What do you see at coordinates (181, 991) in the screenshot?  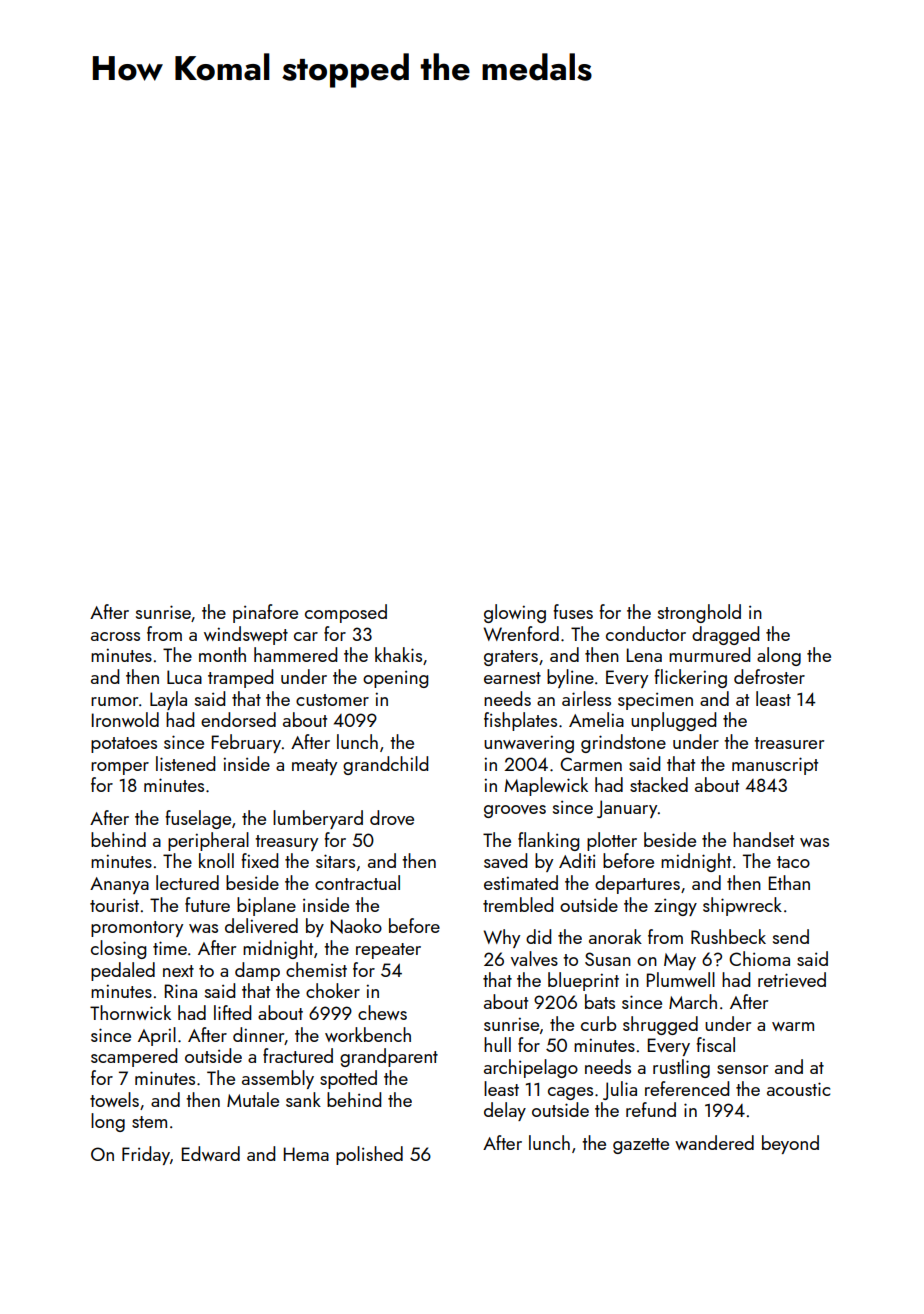 I see `Rina` at bounding box center [181, 991].
